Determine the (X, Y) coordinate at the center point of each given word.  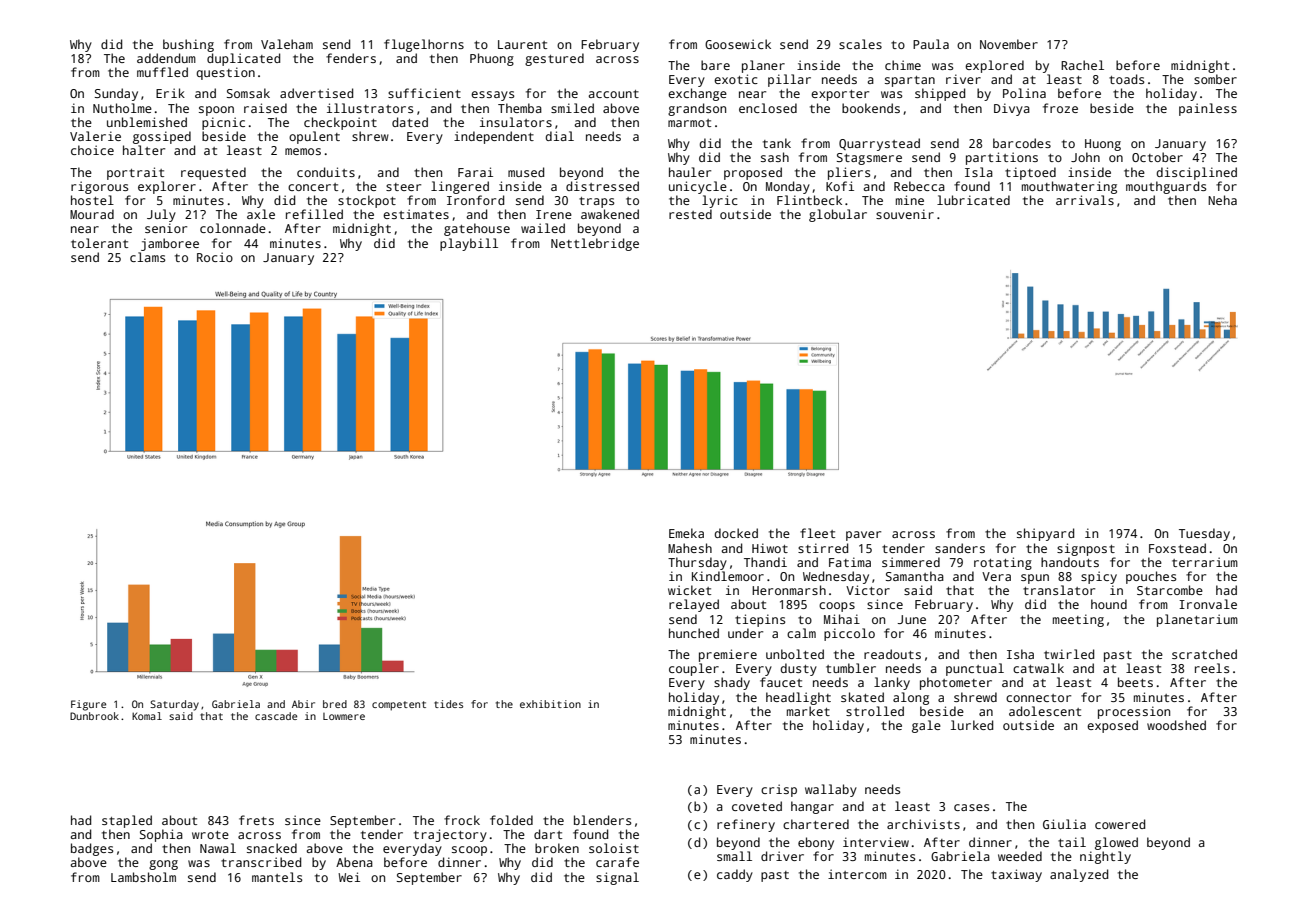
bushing (188, 45)
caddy (735, 875)
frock (462, 820)
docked (736, 533)
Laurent (522, 44)
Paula (931, 44)
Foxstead (1177, 548)
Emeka (686, 533)
